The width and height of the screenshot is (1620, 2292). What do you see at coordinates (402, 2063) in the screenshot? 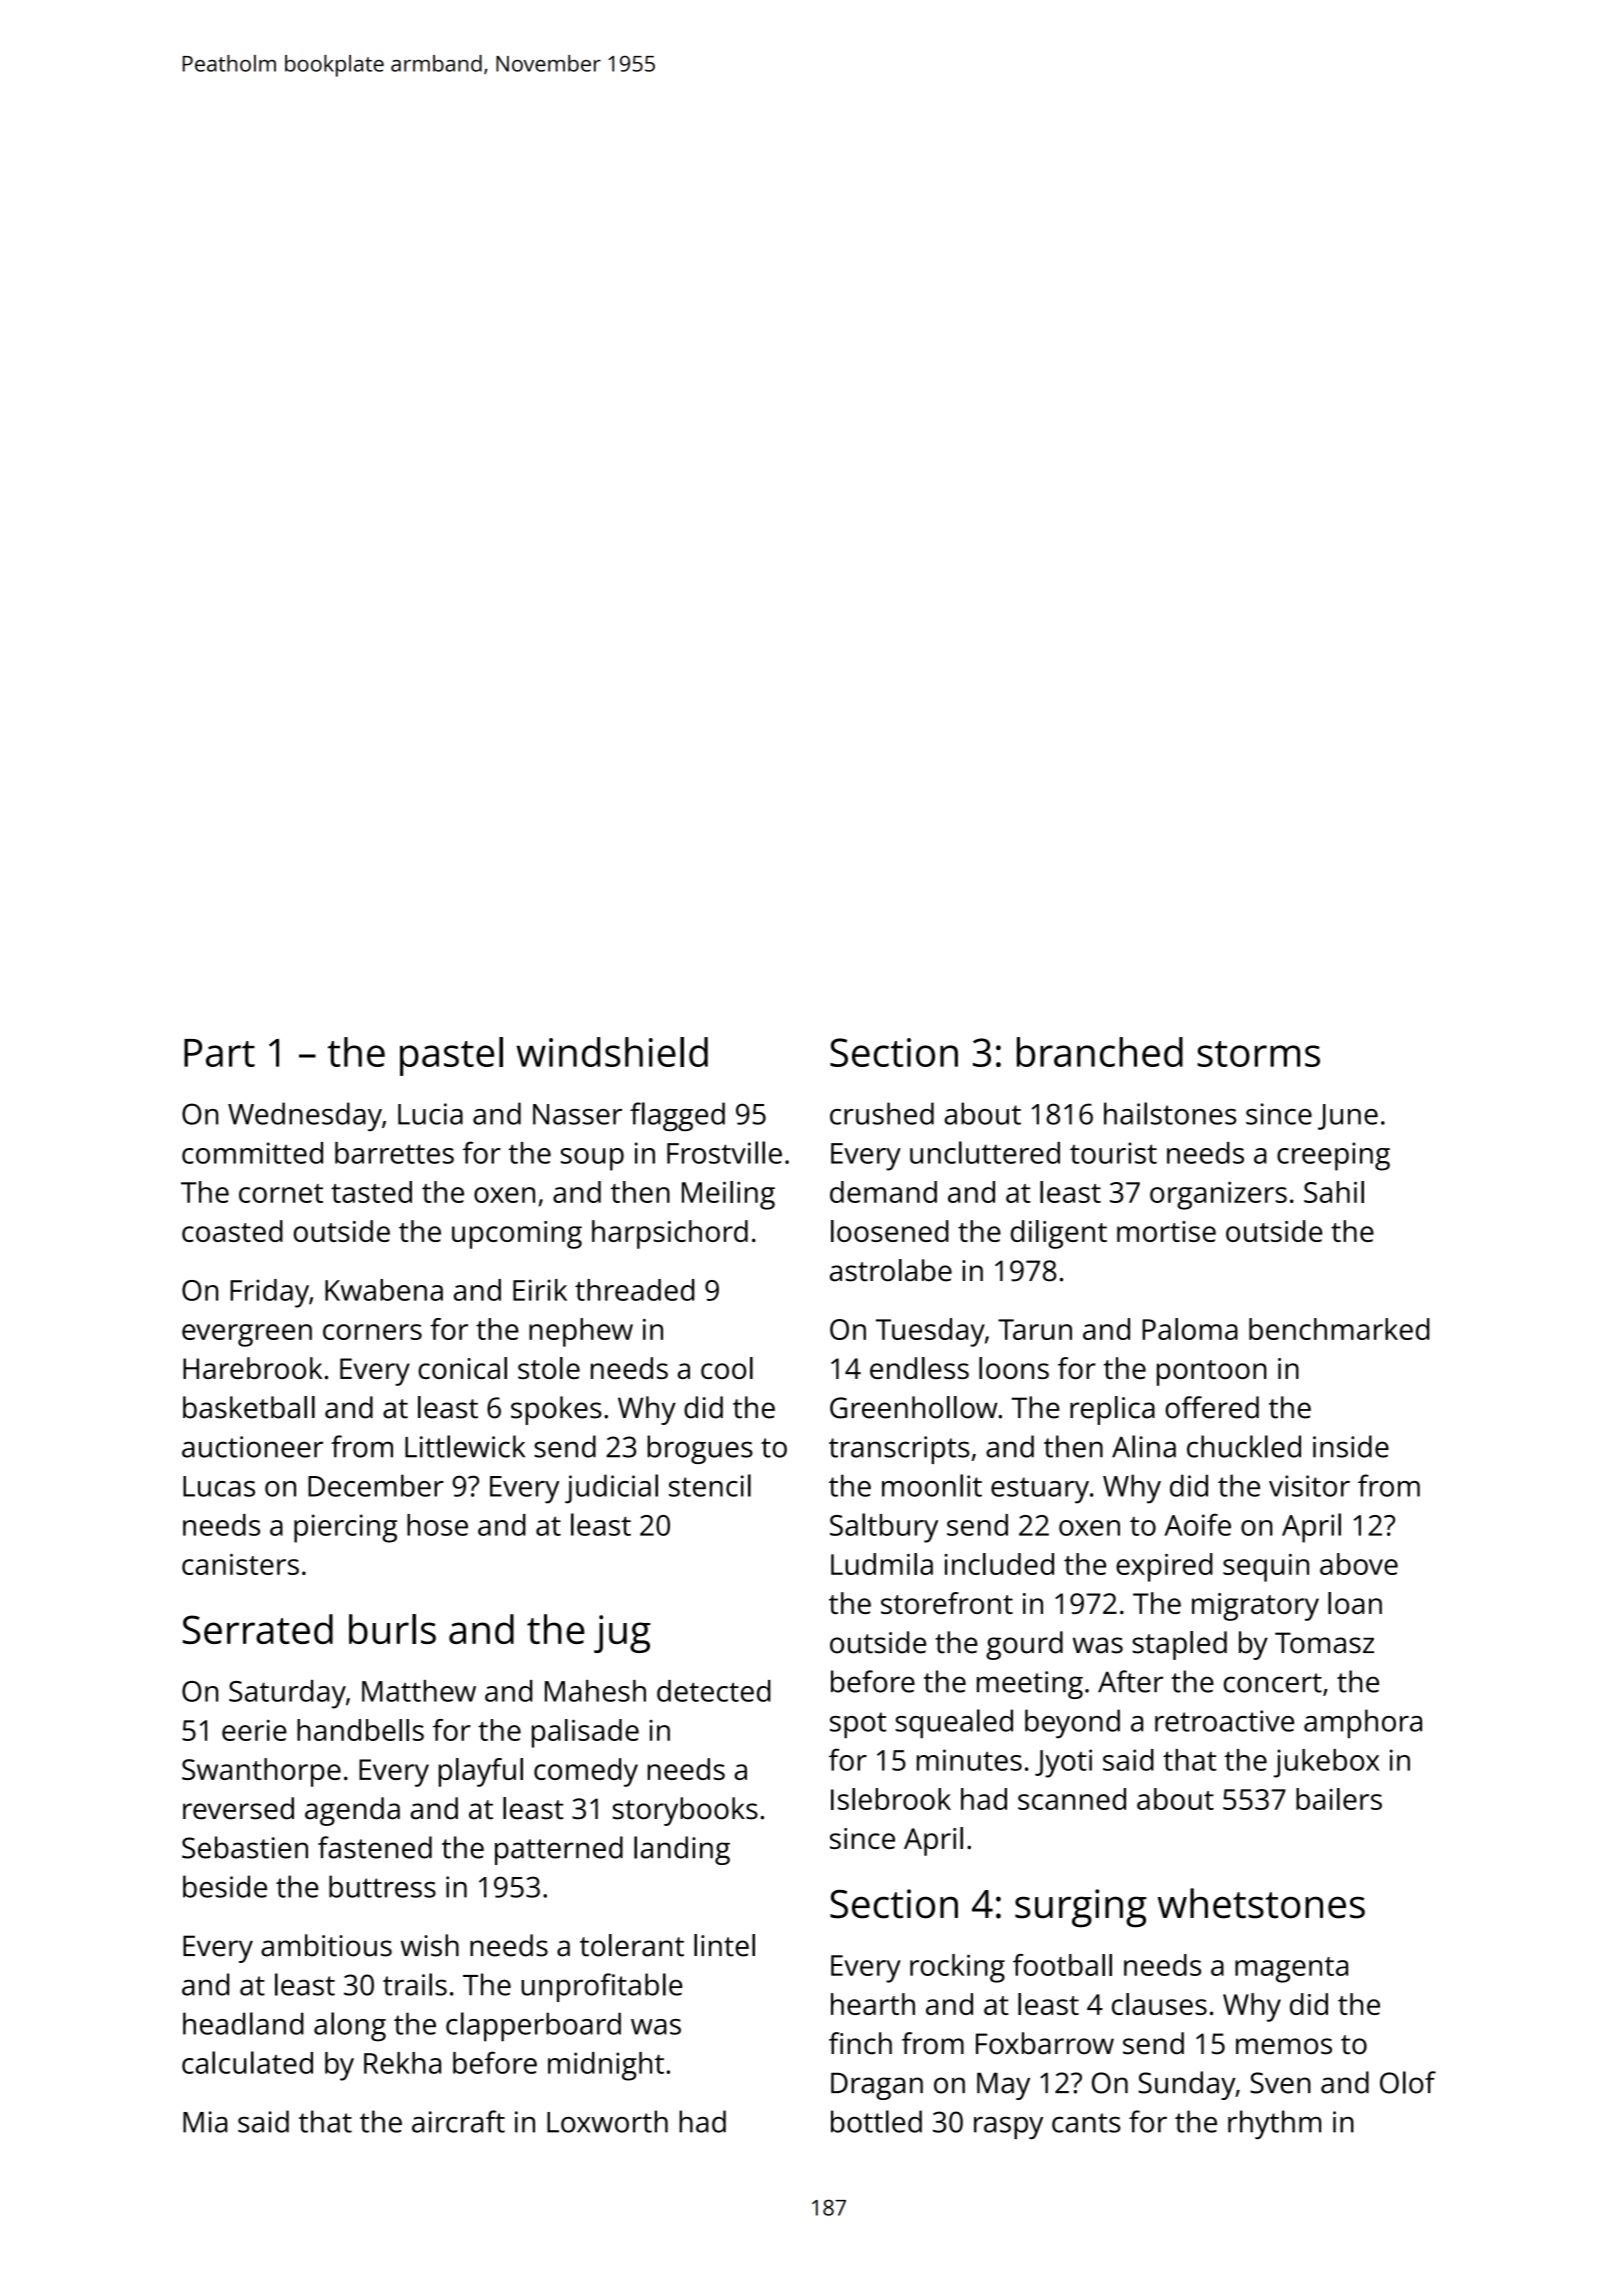
I see `Rekha` at bounding box center [402, 2063].
